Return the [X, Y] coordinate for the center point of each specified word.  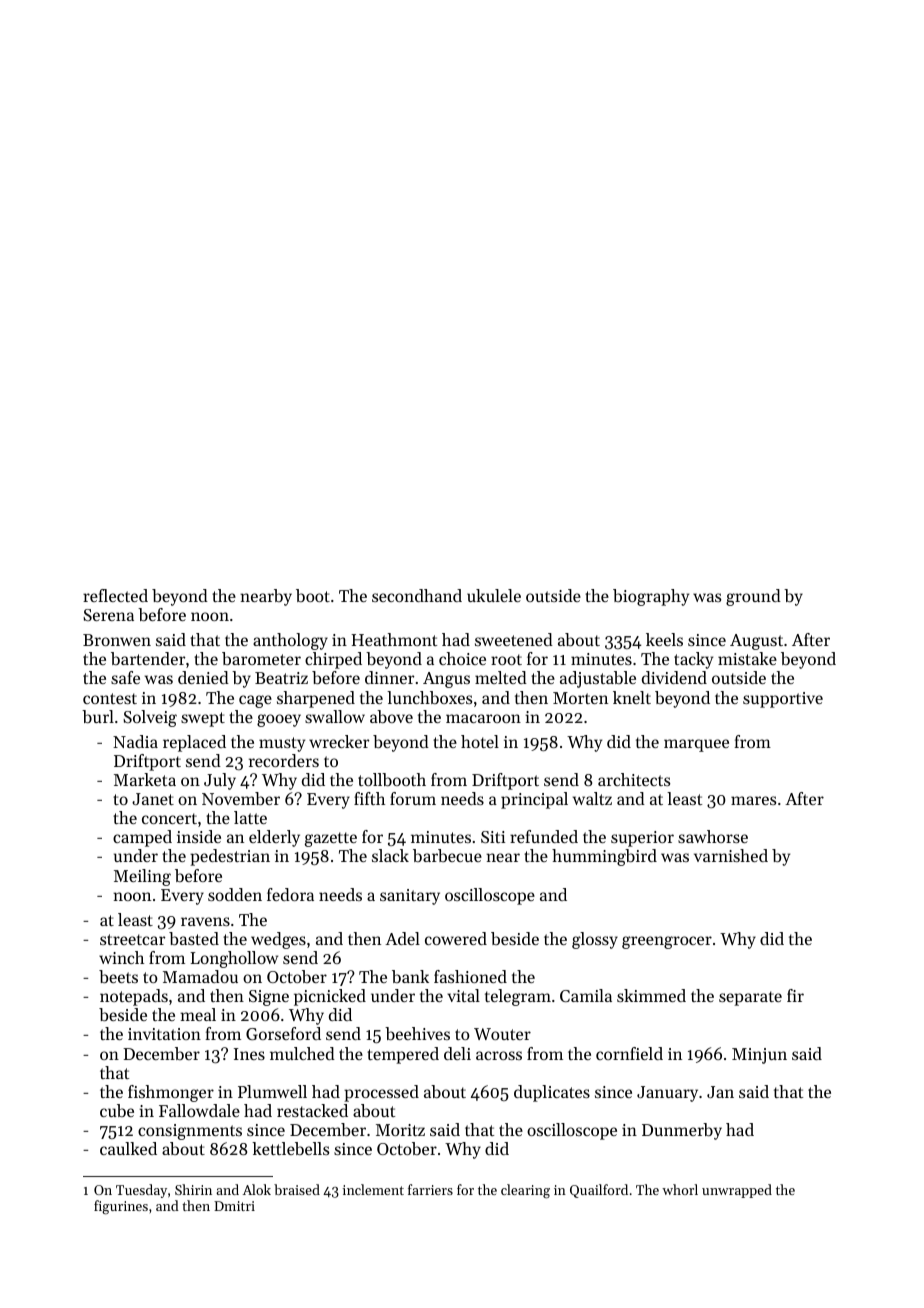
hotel [480, 741]
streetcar [132, 939]
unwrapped [737, 1191]
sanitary [410, 897]
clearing [525, 1191]
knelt [632, 697]
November [241, 798]
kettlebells [290, 1148]
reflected [115, 595]
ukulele [494, 595]
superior [642, 839]
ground [753, 597]
